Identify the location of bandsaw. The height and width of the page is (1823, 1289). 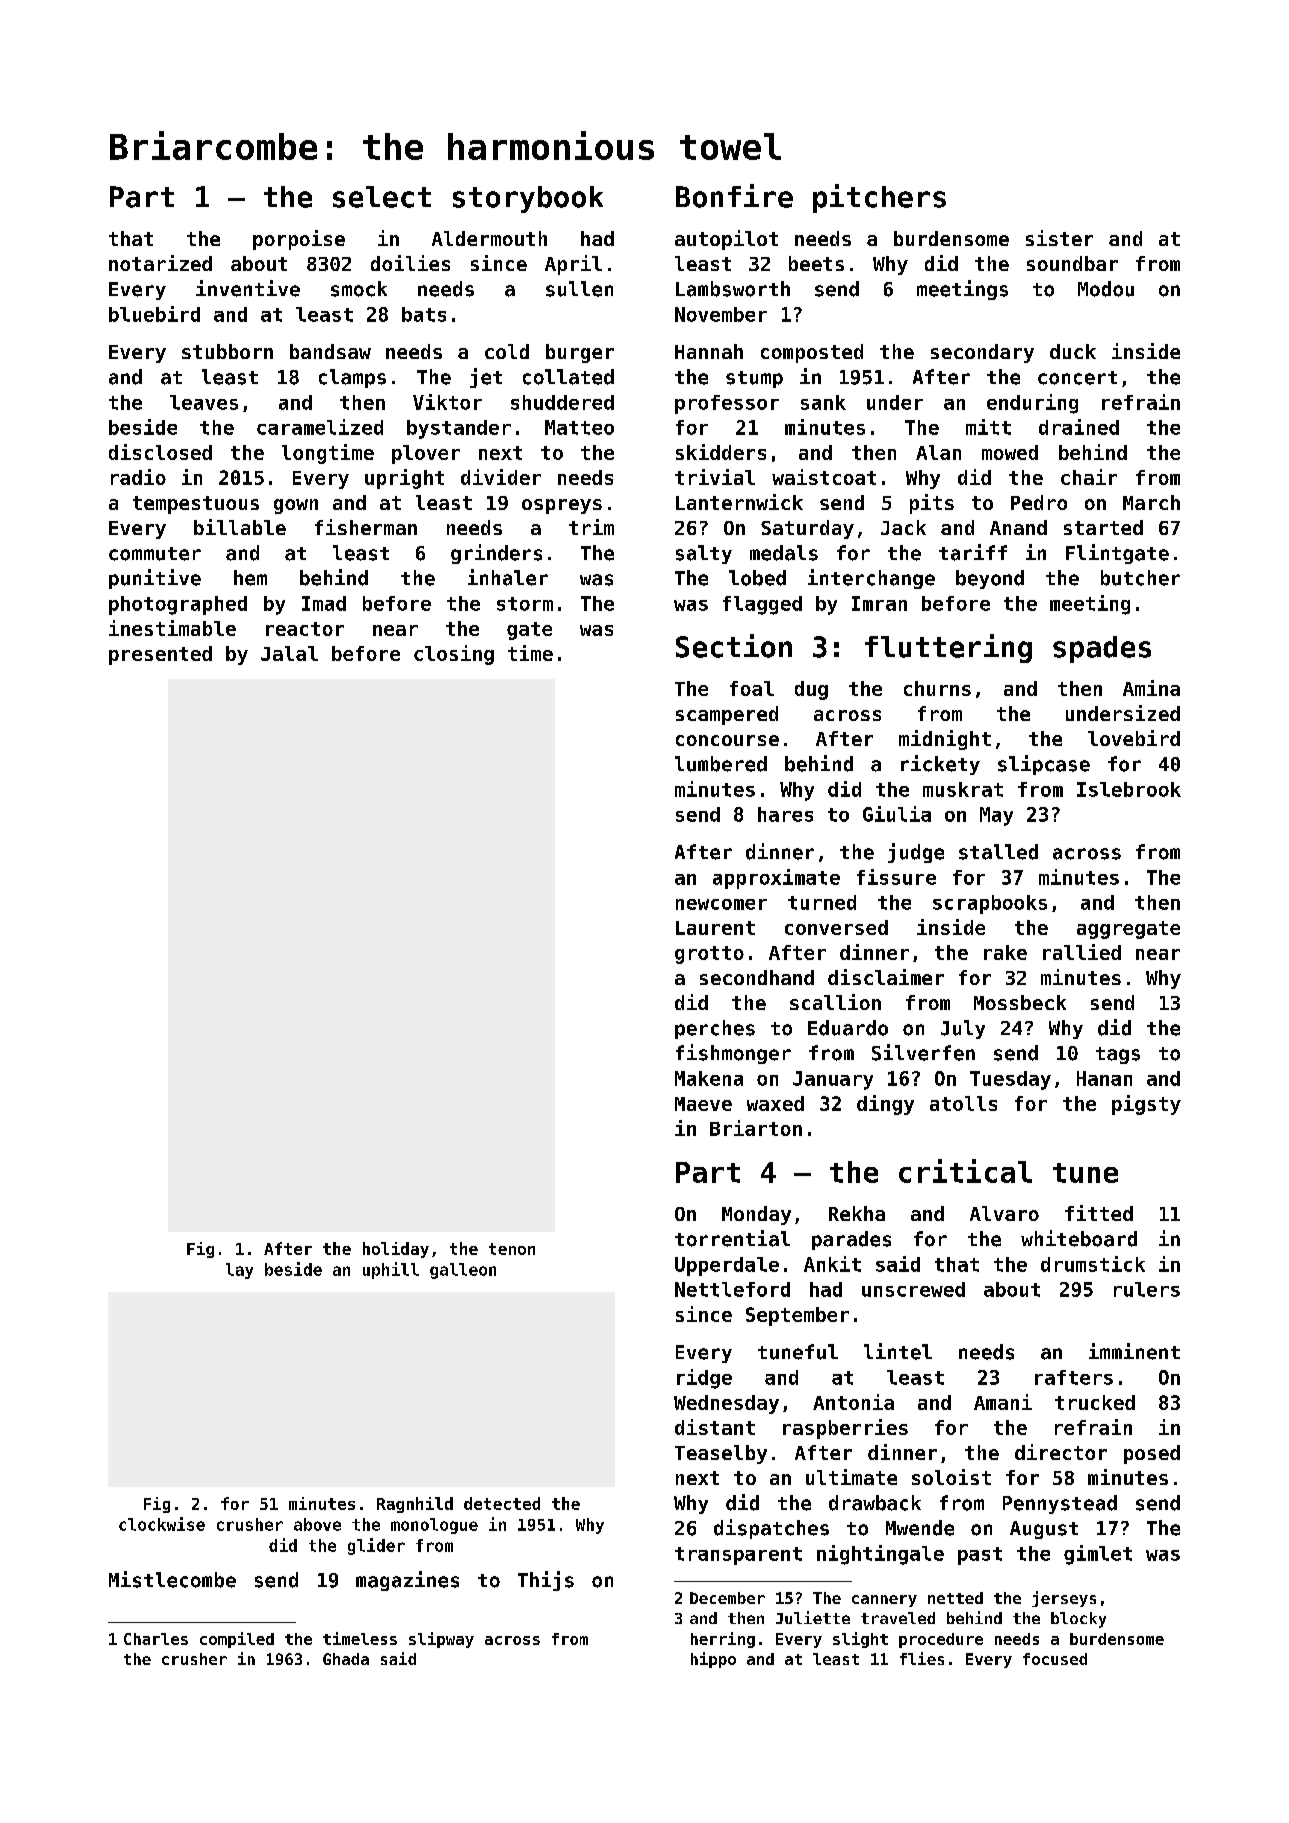
(330, 351).
